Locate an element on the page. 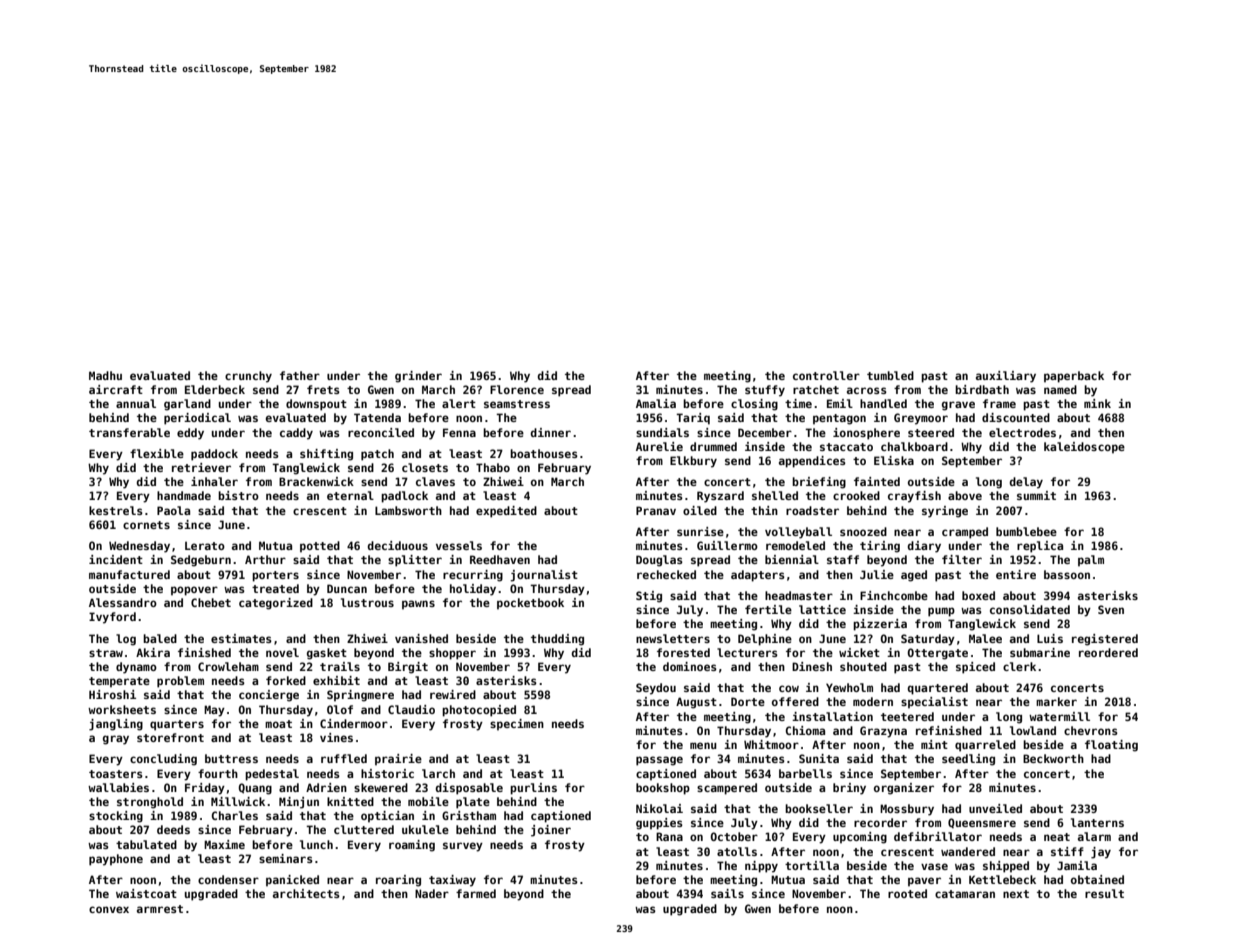 This page has height=952, width=1233. Chioma is located at coordinates (805, 730).
